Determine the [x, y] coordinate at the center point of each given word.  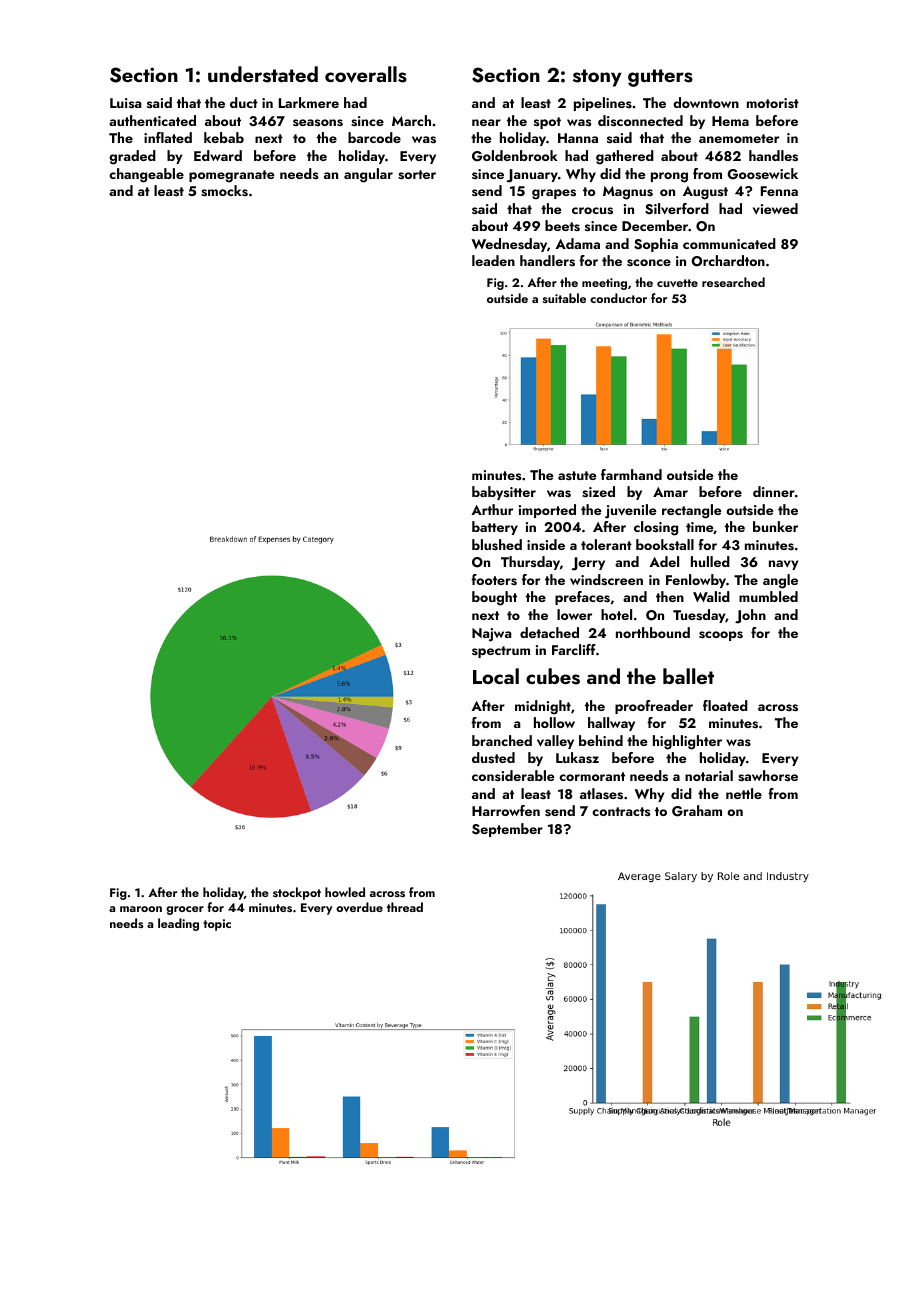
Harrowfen [506, 810]
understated [263, 74]
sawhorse [768, 776]
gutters [660, 78]
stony [597, 78]
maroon [141, 909]
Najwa [492, 635]
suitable [564, 298]
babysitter [504, 493]
